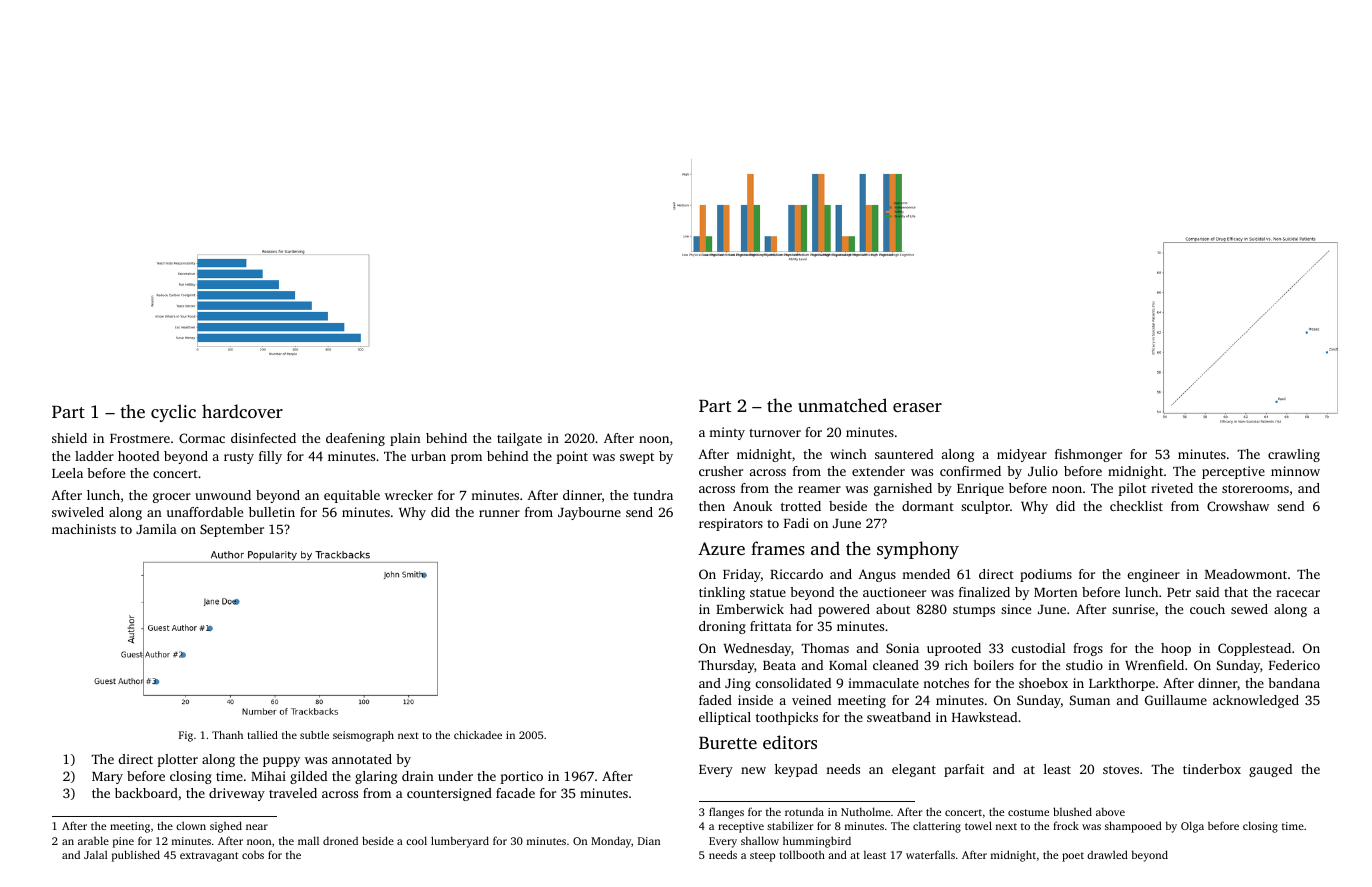 The width and height of the screenshot is (1372, 887). Describe the element at coordinates (1255, 489) in the screenshot. I see `storerooms` at that location.
